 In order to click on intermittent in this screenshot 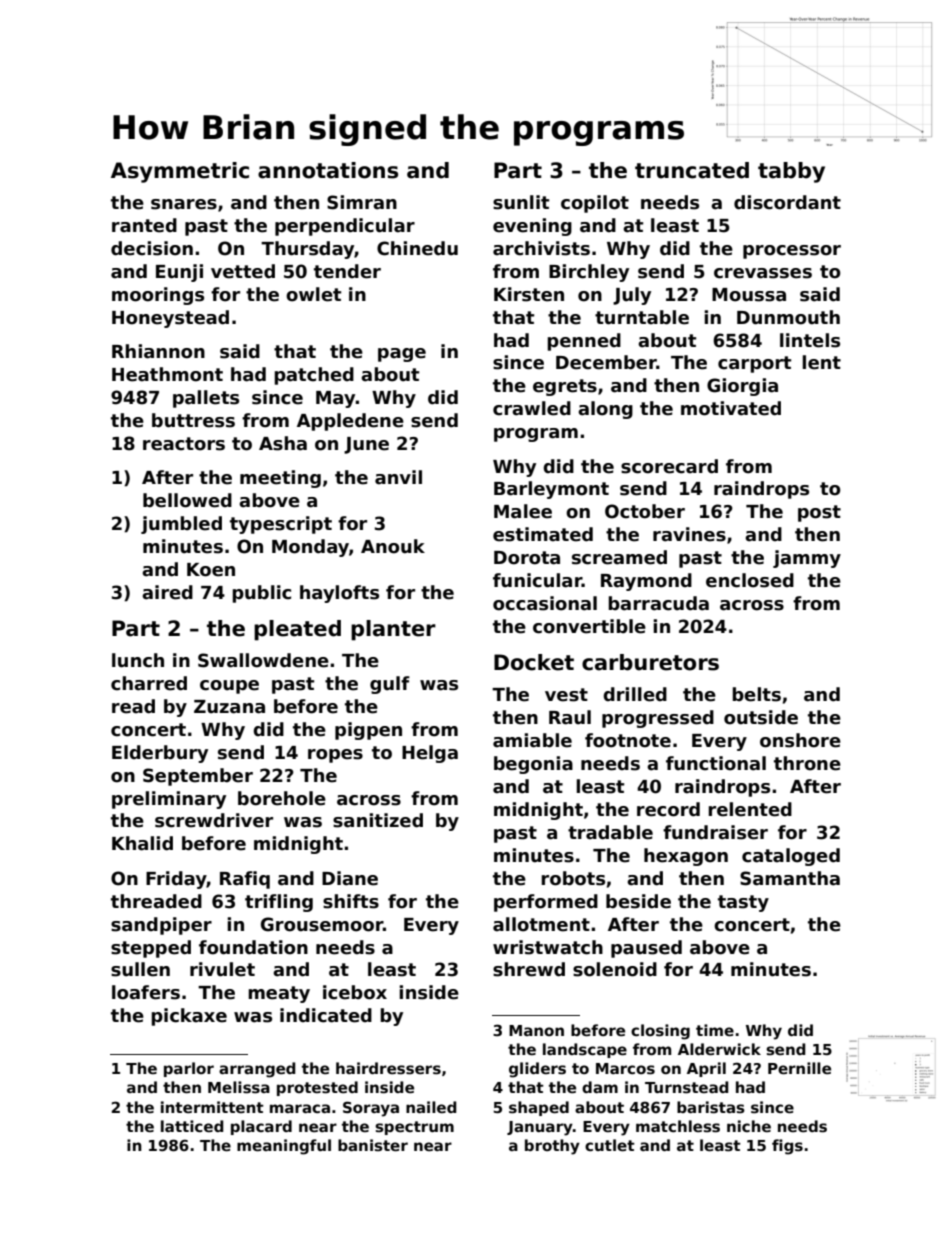, I will do `click(212, 1107)`.
